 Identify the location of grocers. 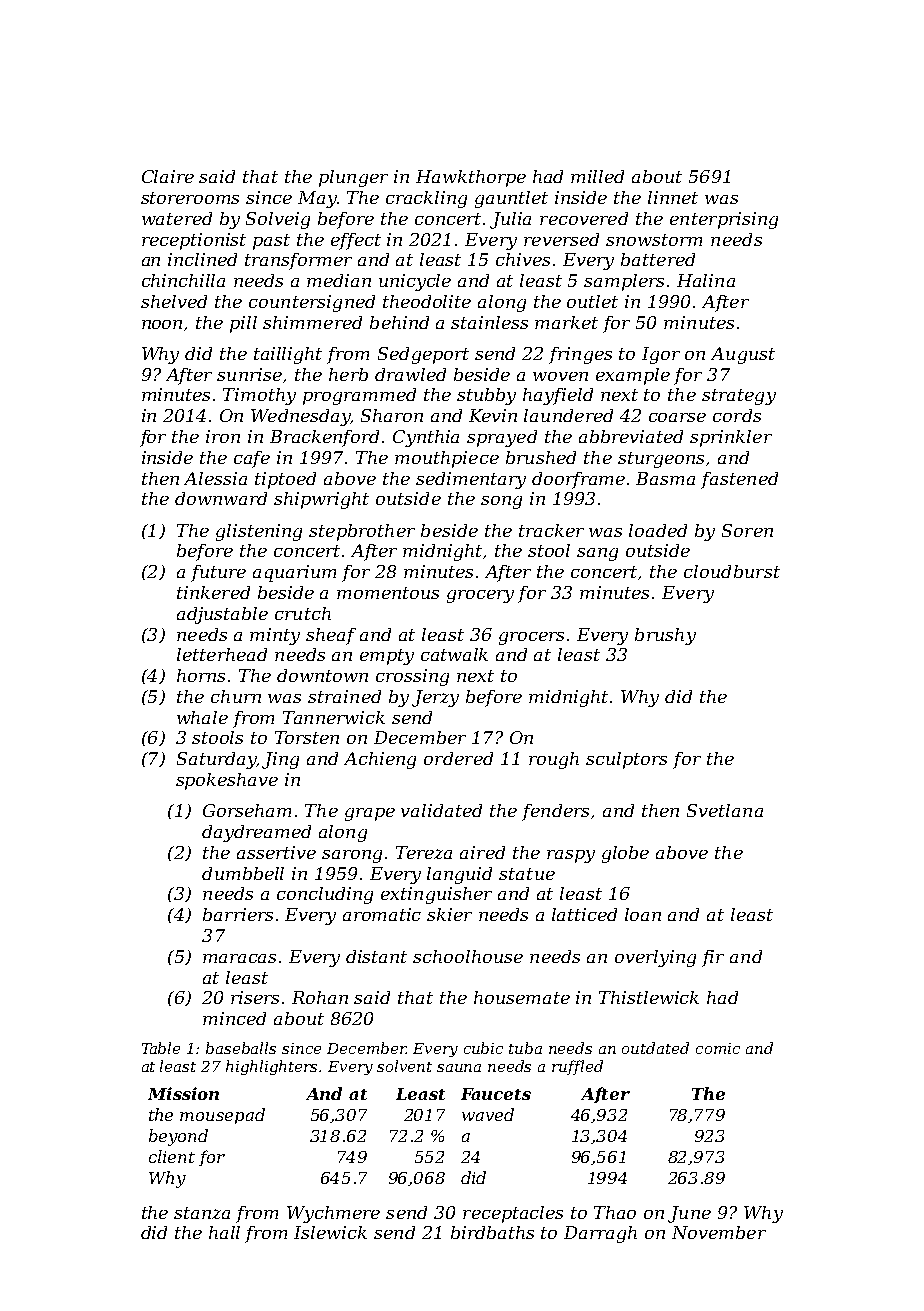
(531, 638).
